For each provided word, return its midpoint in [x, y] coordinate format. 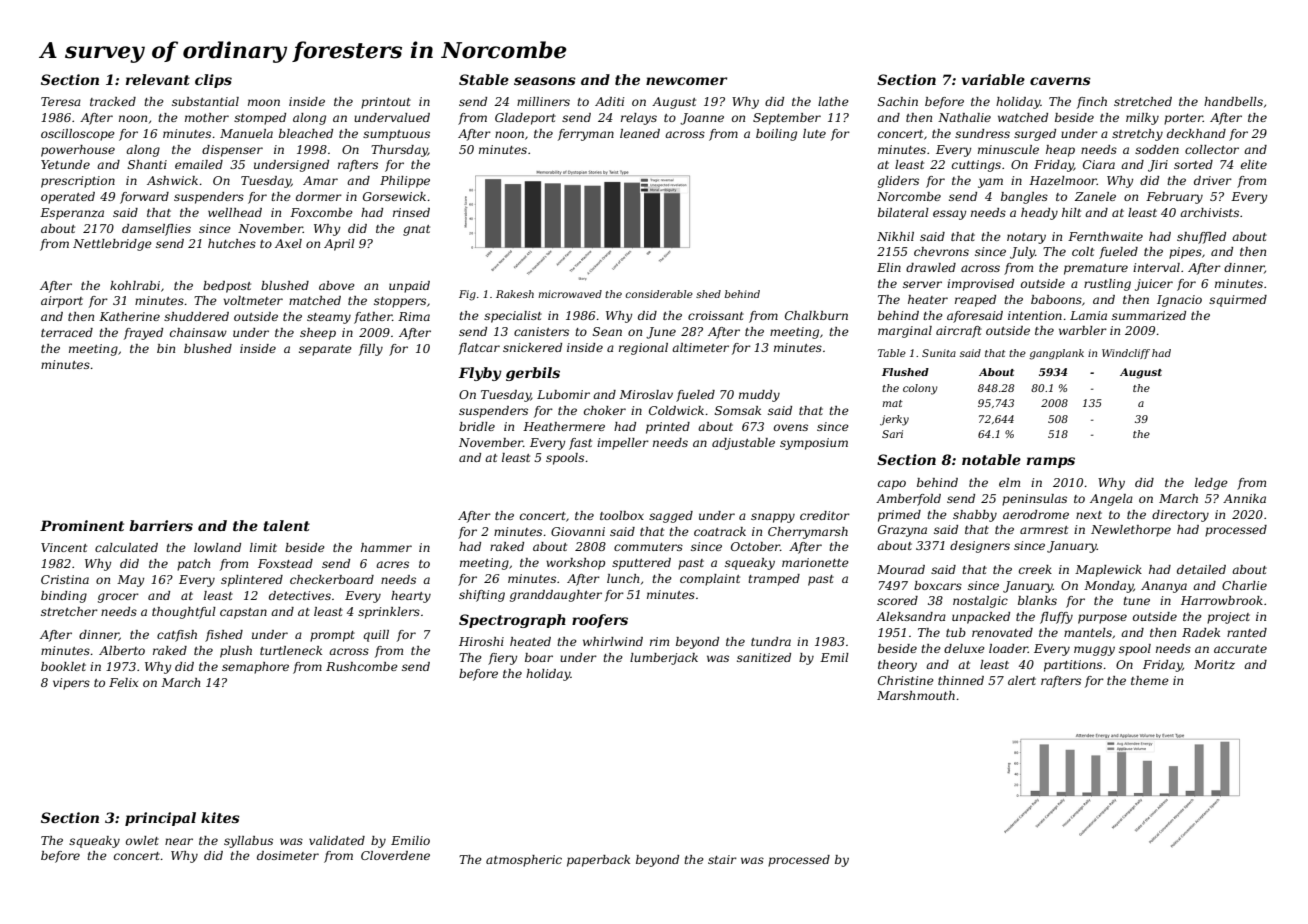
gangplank [1056, 354]
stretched [1143, 101]
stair [722, 859]
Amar [320, 180]
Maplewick [1108, 571]
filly [371, 350]
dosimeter [288, 855]
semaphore [255, 668]
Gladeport [525, 119]
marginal [905, 332]
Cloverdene [395, 855]
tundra [771, 641]
